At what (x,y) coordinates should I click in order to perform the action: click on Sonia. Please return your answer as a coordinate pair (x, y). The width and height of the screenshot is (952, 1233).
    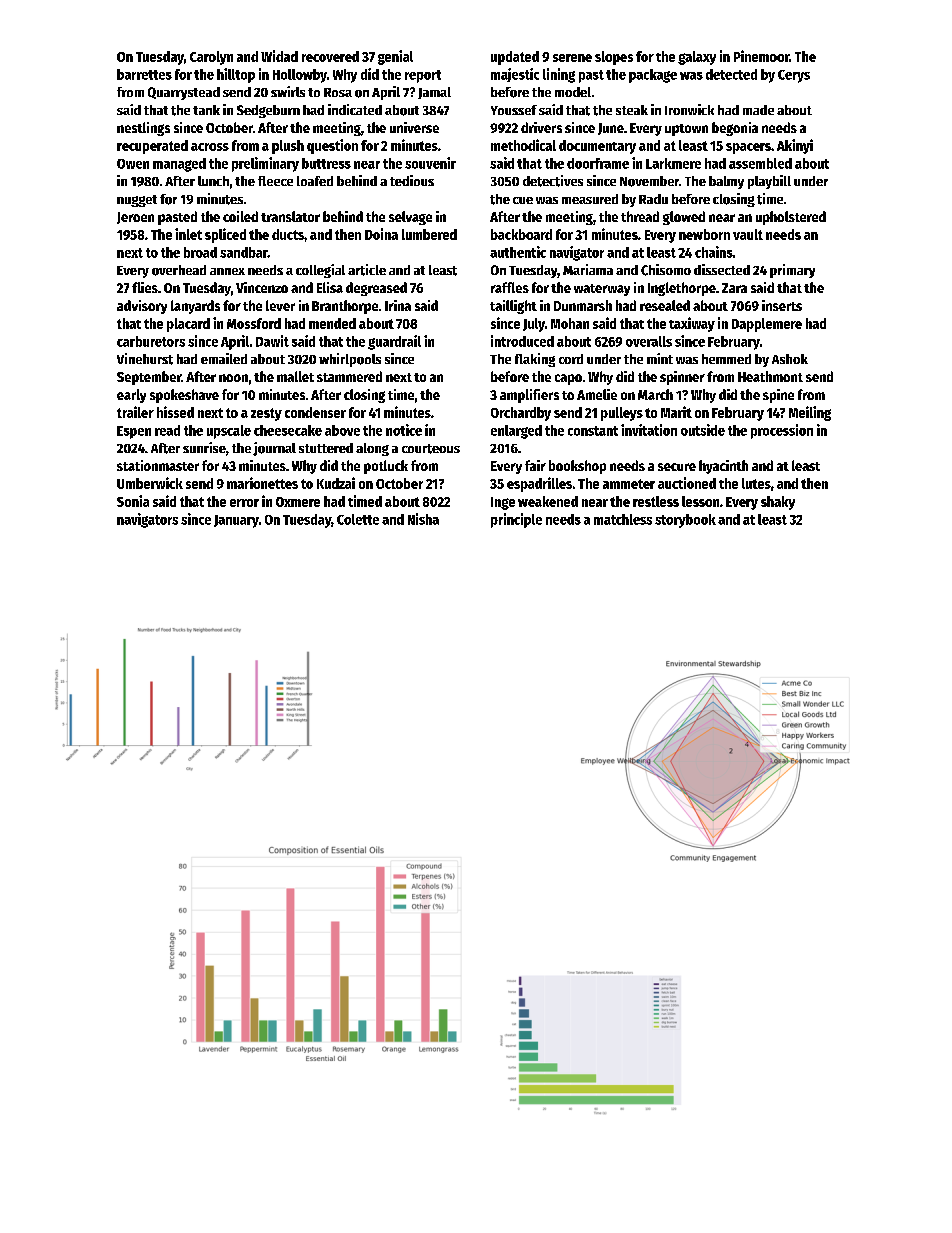
    Looking at the image, I should click on (133, 501).
